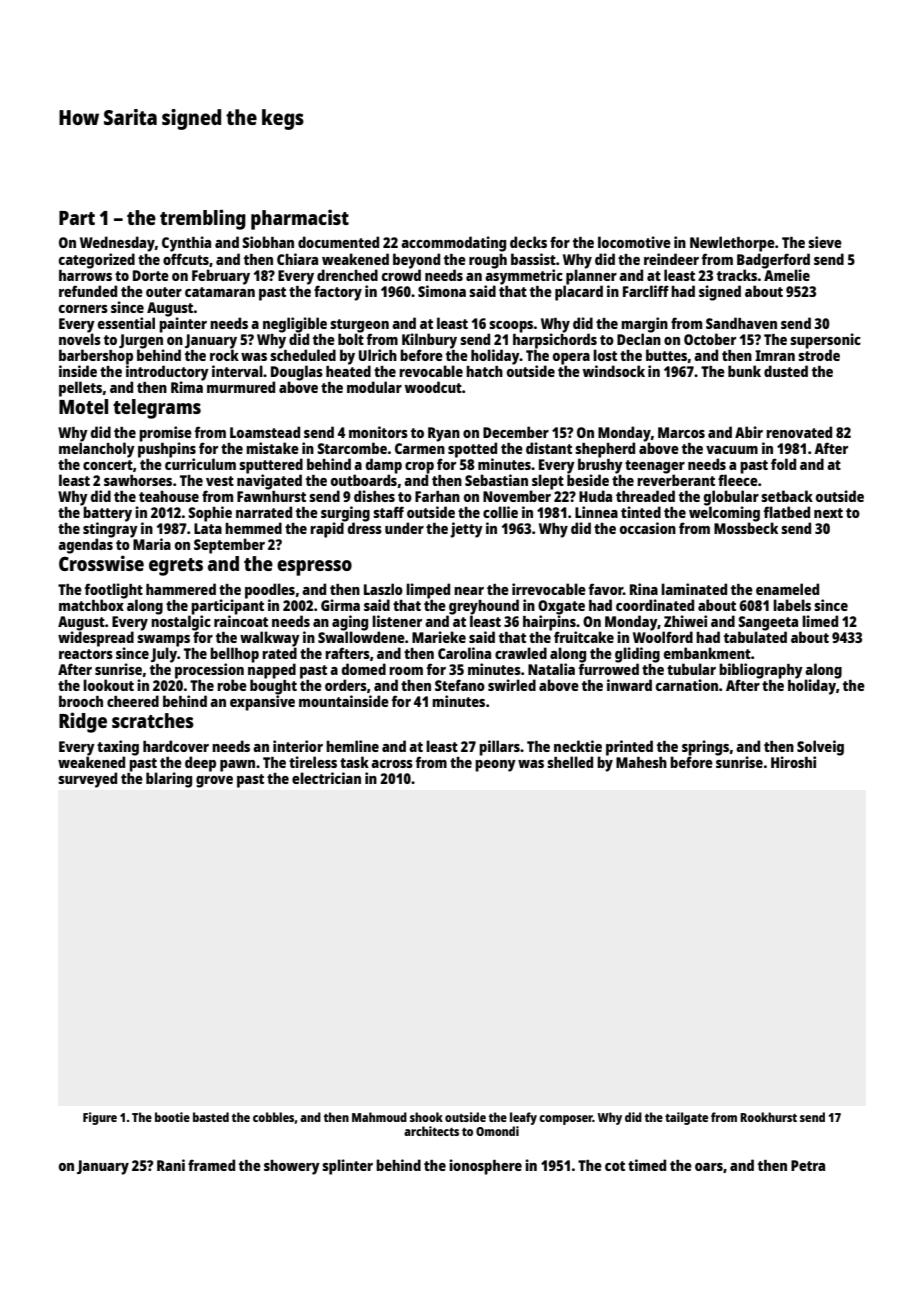  What do you see at coordinates (485, 1167) in the document?
I see `ionosphere` at bounding box center [485, 1167].
